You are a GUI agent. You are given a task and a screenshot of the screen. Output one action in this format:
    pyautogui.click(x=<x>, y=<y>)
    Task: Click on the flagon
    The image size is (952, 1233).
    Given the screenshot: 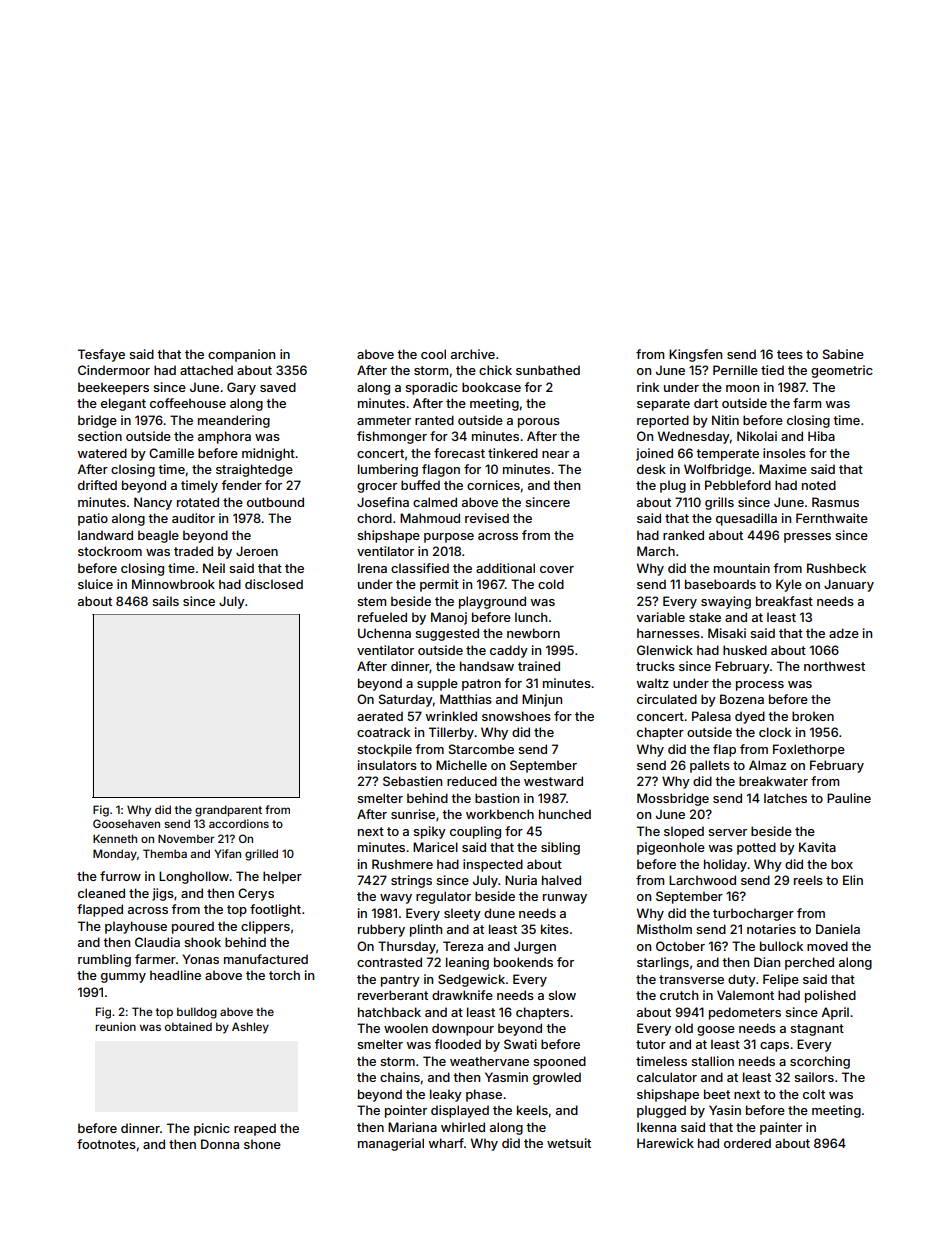 What is the action you would take?
    pyautogui.click(x=441, y=470)
